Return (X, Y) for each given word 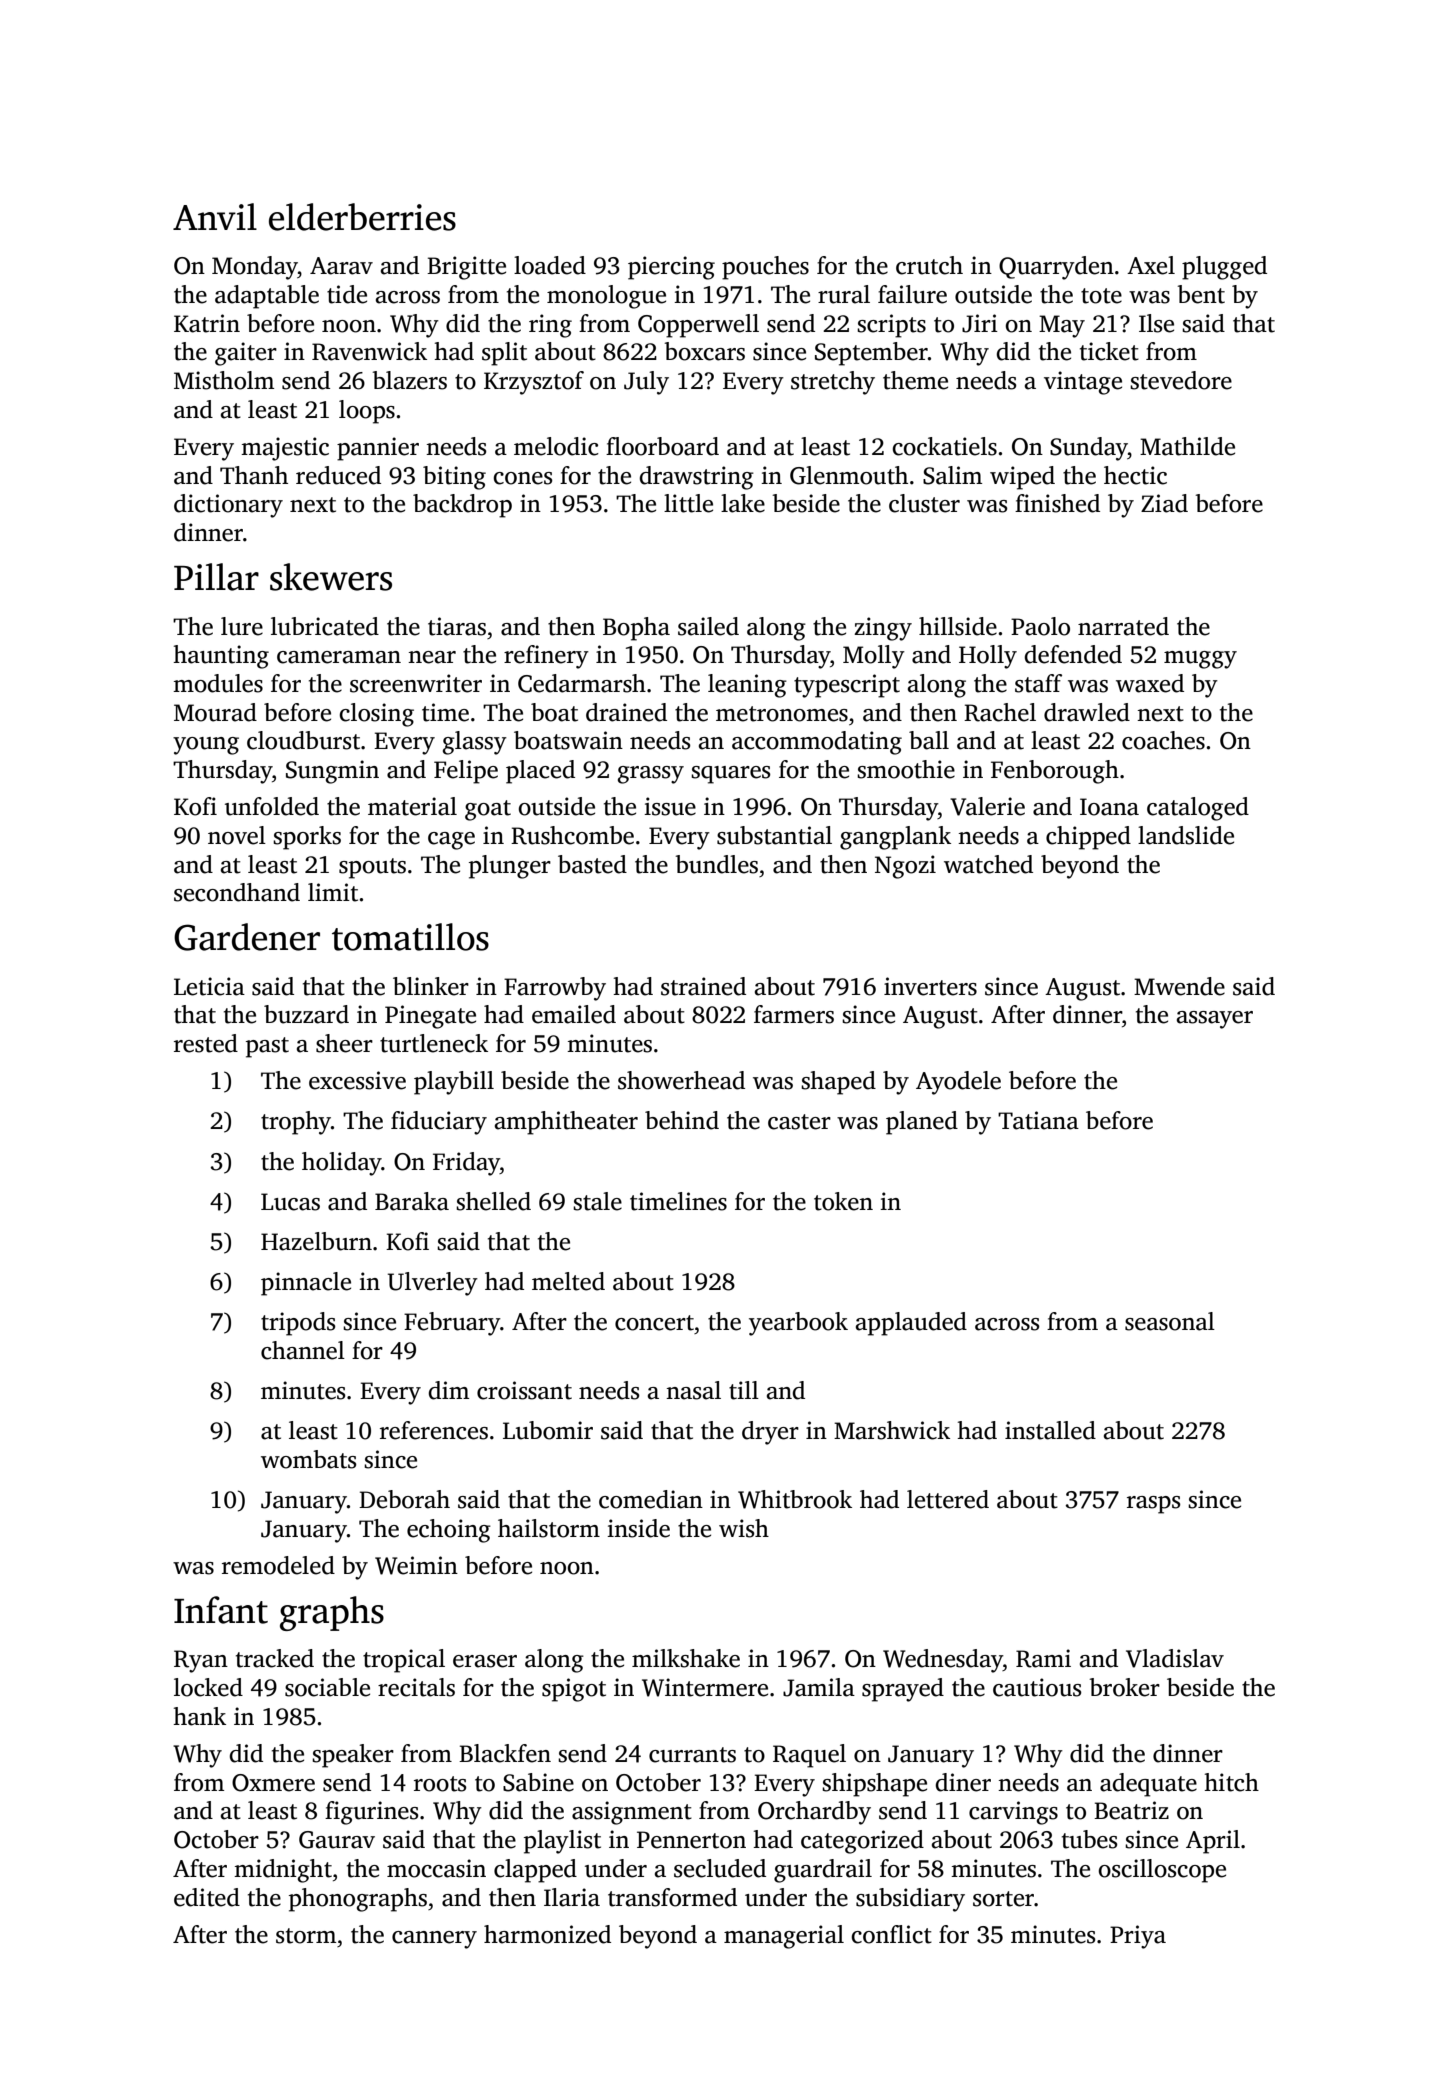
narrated (1123, 626)
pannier (378, 449)
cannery (434, 1940)
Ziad (1164, 503)
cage (451, 841)
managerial (784, 1937)
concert (654, 1323)
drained (626, 712)
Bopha (636, 629)
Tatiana (1038, 1120)
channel (303, 1350)
